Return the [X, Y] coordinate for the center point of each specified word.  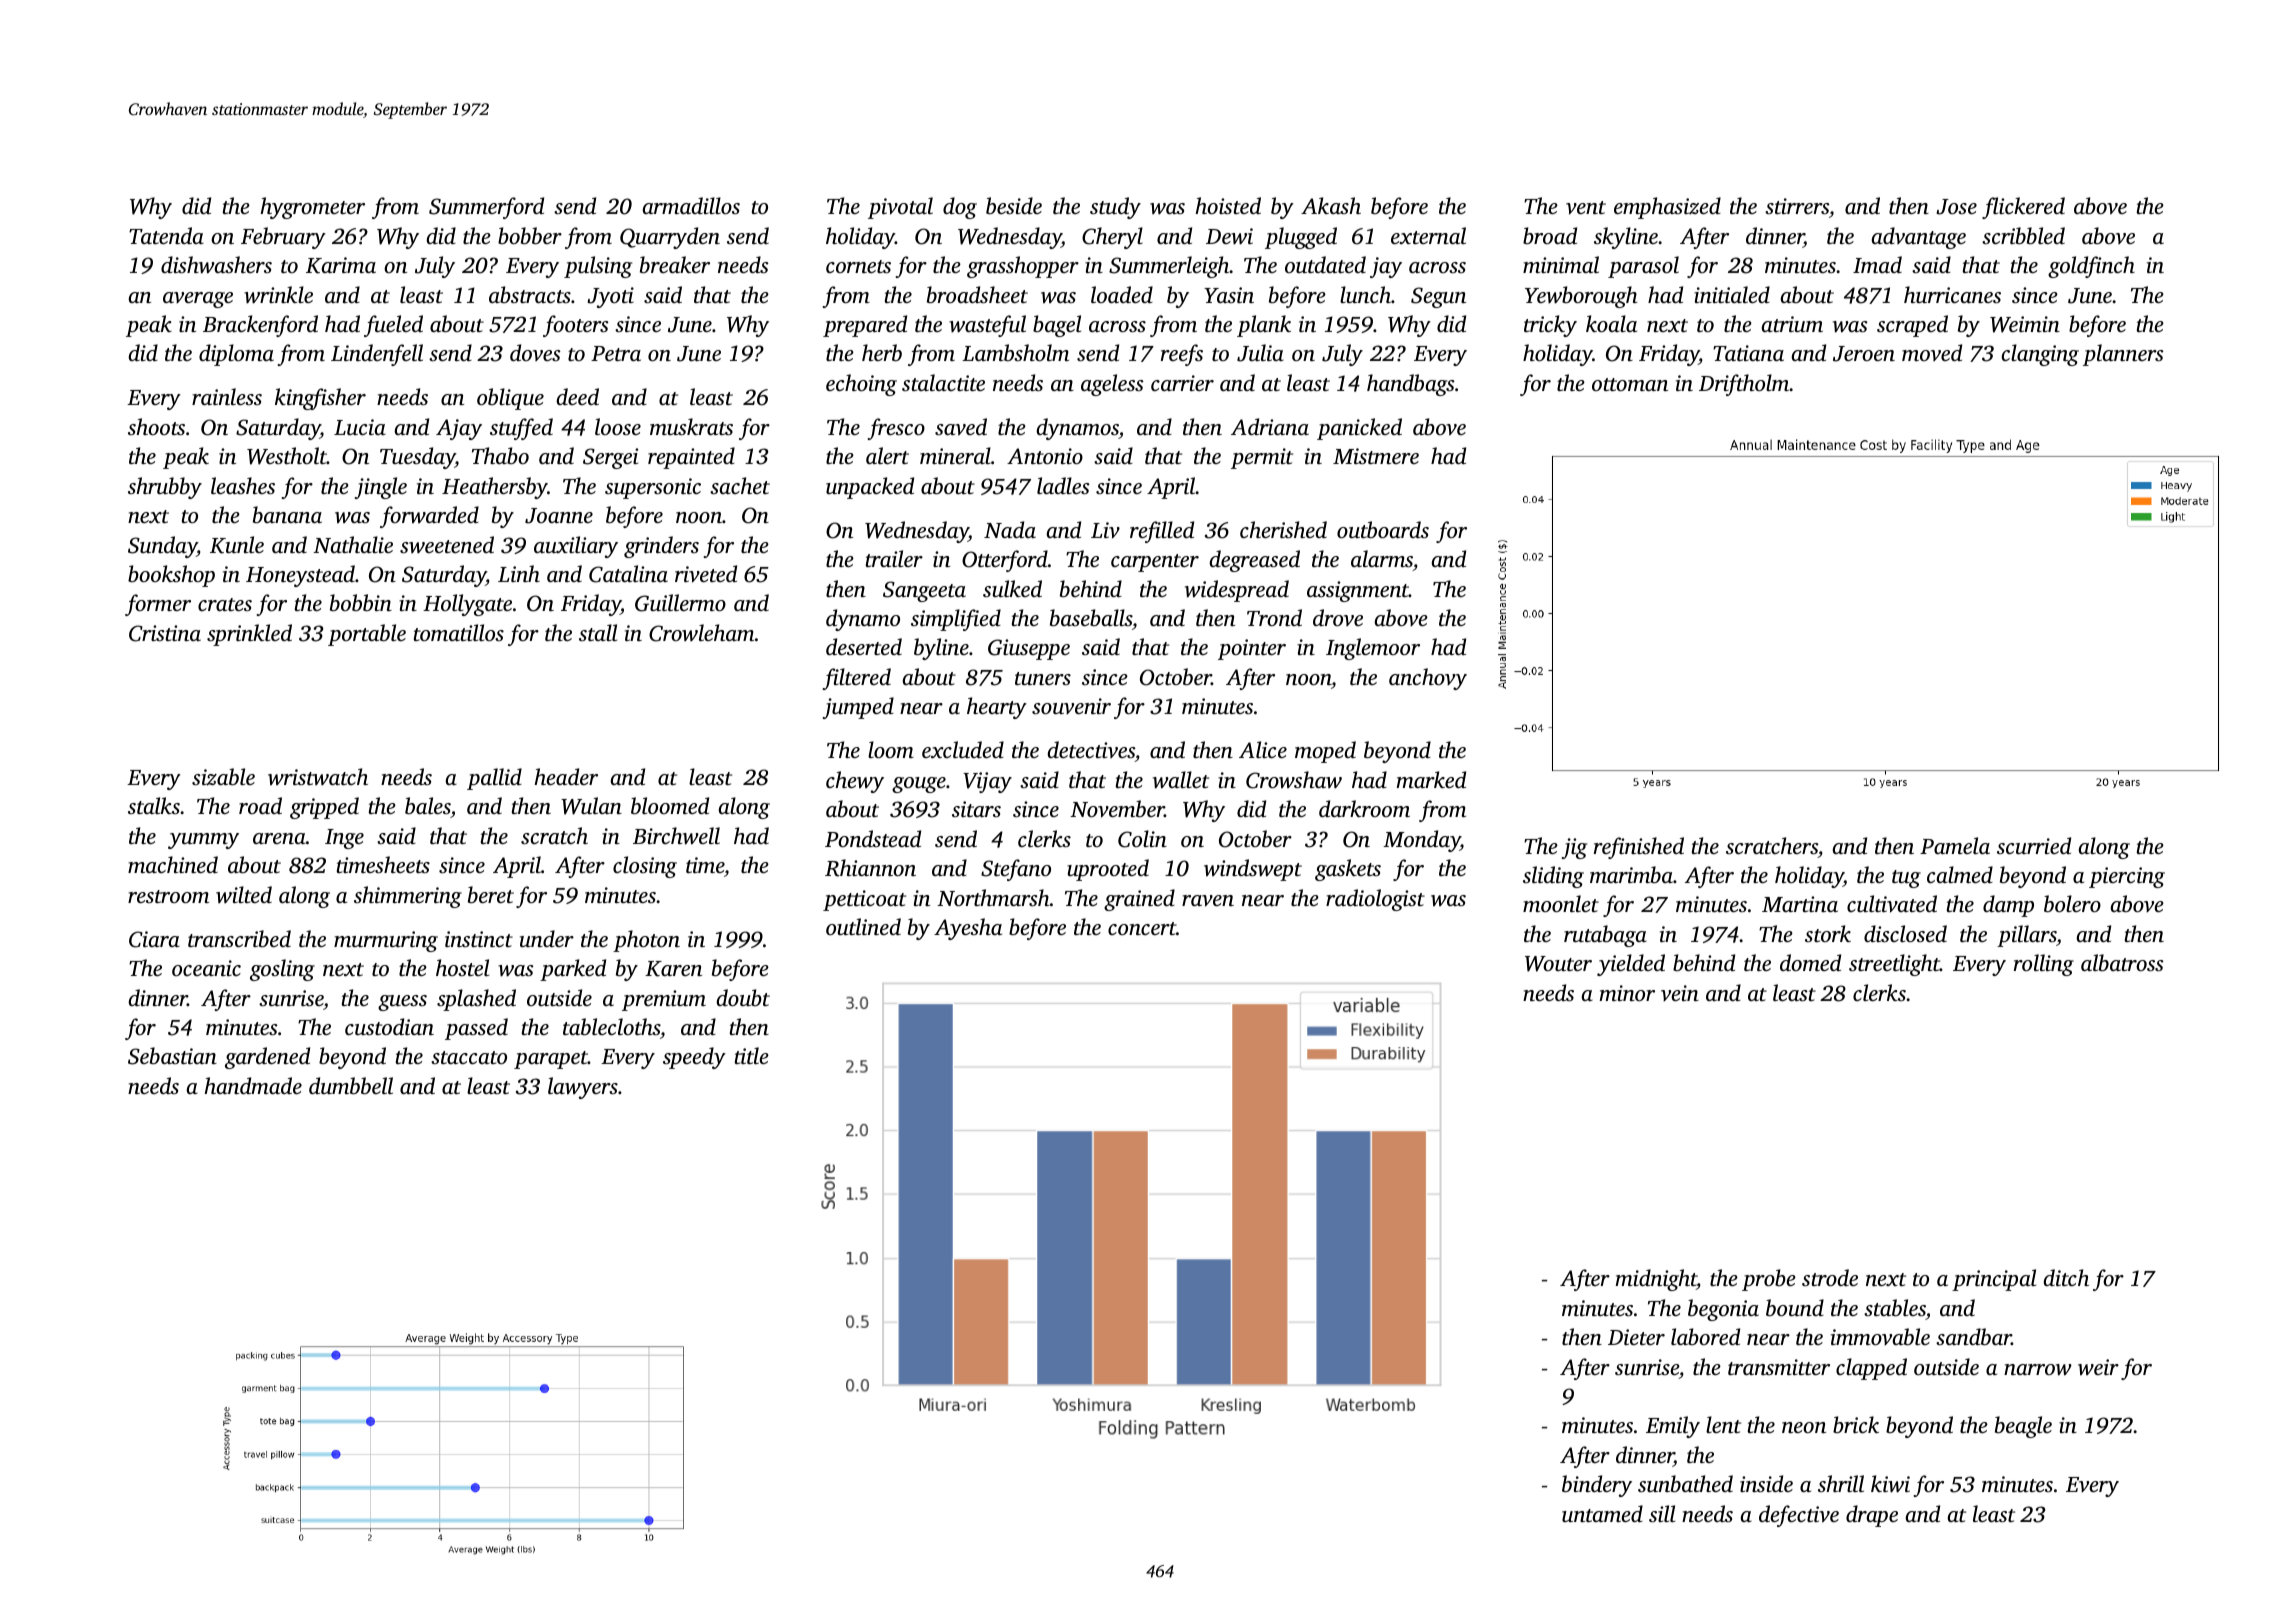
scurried [2034, 845]
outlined [863, 926]
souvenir [1071, 706]
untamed [1602, 1513]
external [1428, 235]
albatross [2122, 962]
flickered [2023, 208]
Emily [1673, 1427]
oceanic [206, 968]
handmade [253, 1085]
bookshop [171, 576]
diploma [236, 355]
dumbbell [351, 1085]
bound [1795, 1307]
